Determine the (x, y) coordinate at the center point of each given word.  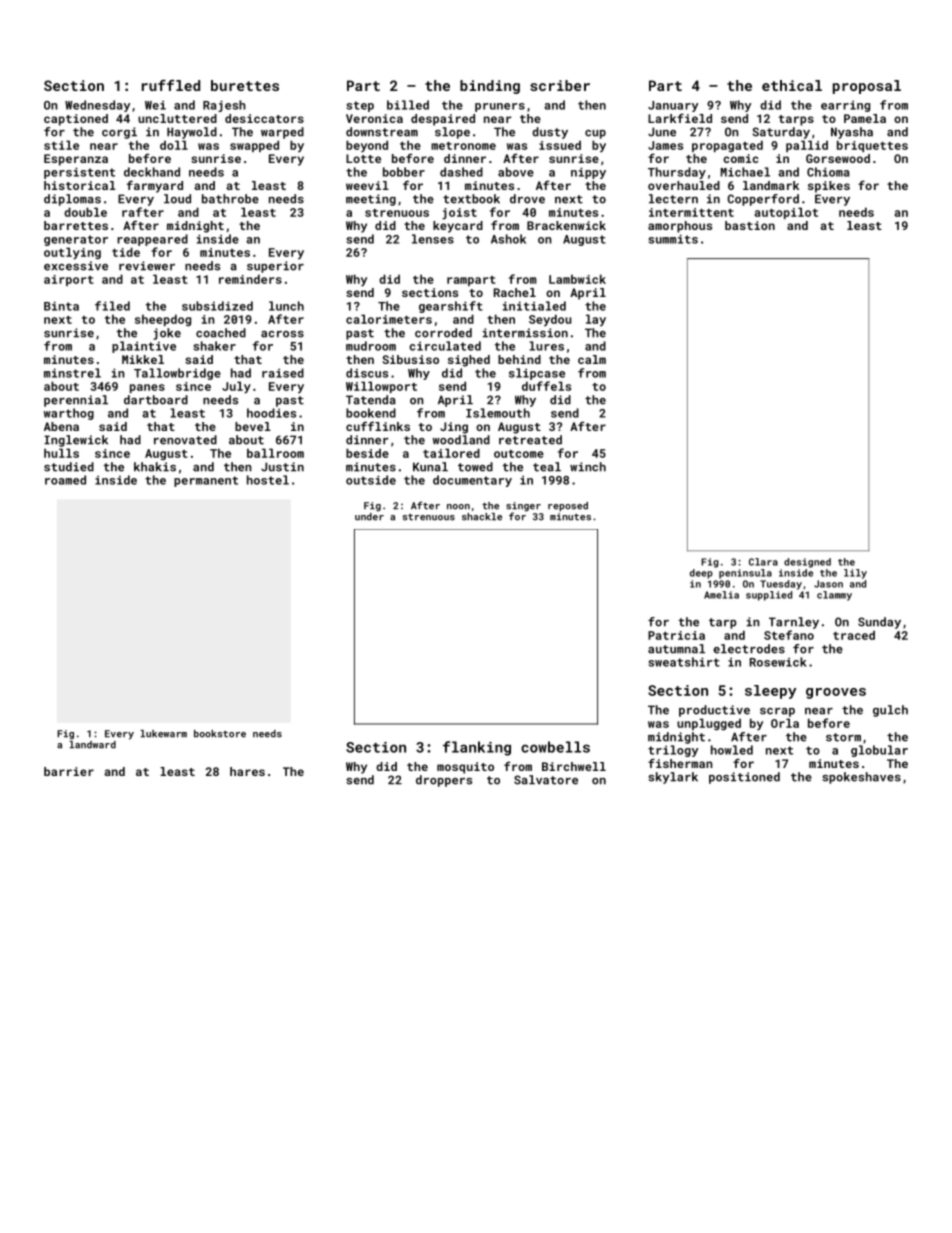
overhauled (684, 185)
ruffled (171, 85)
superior (275, 267)
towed (475, 467)
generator (76, 240)
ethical (792, 85)
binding (490, 87)
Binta (61, 306)
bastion (750, 225)
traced (854, 635)
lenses (433, 239)
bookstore (220, 734)
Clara (763, 562)
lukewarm (163, 734)
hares (247, 771)
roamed (65, 480)
